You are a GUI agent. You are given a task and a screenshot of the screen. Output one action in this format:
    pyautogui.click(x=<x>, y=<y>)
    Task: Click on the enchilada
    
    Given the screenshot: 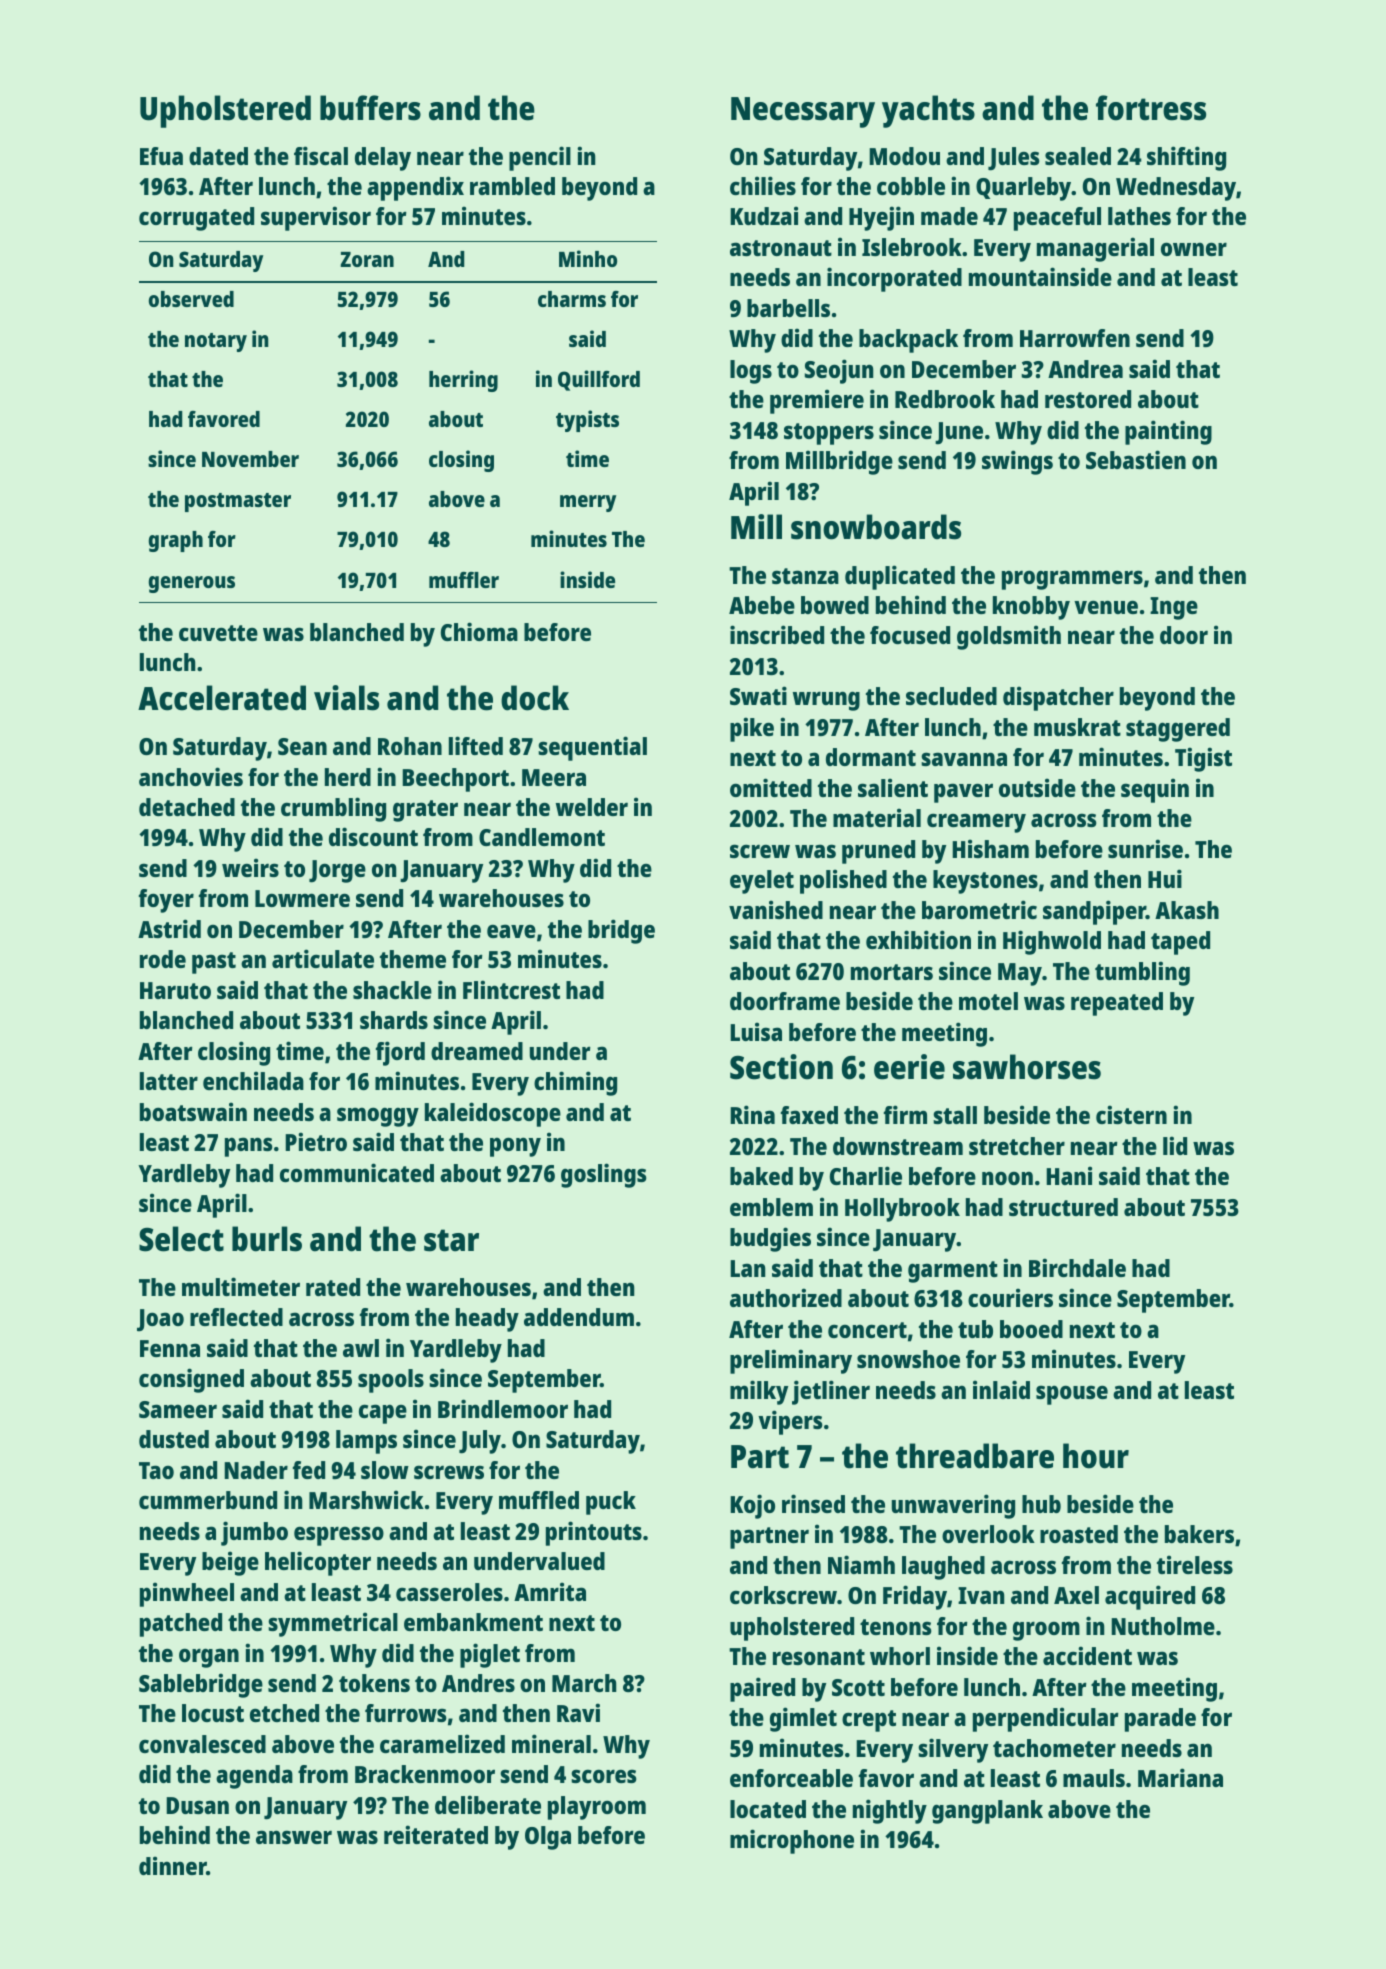 What is the action you would take?
    pyautogui.click(x=253, y=1080)
